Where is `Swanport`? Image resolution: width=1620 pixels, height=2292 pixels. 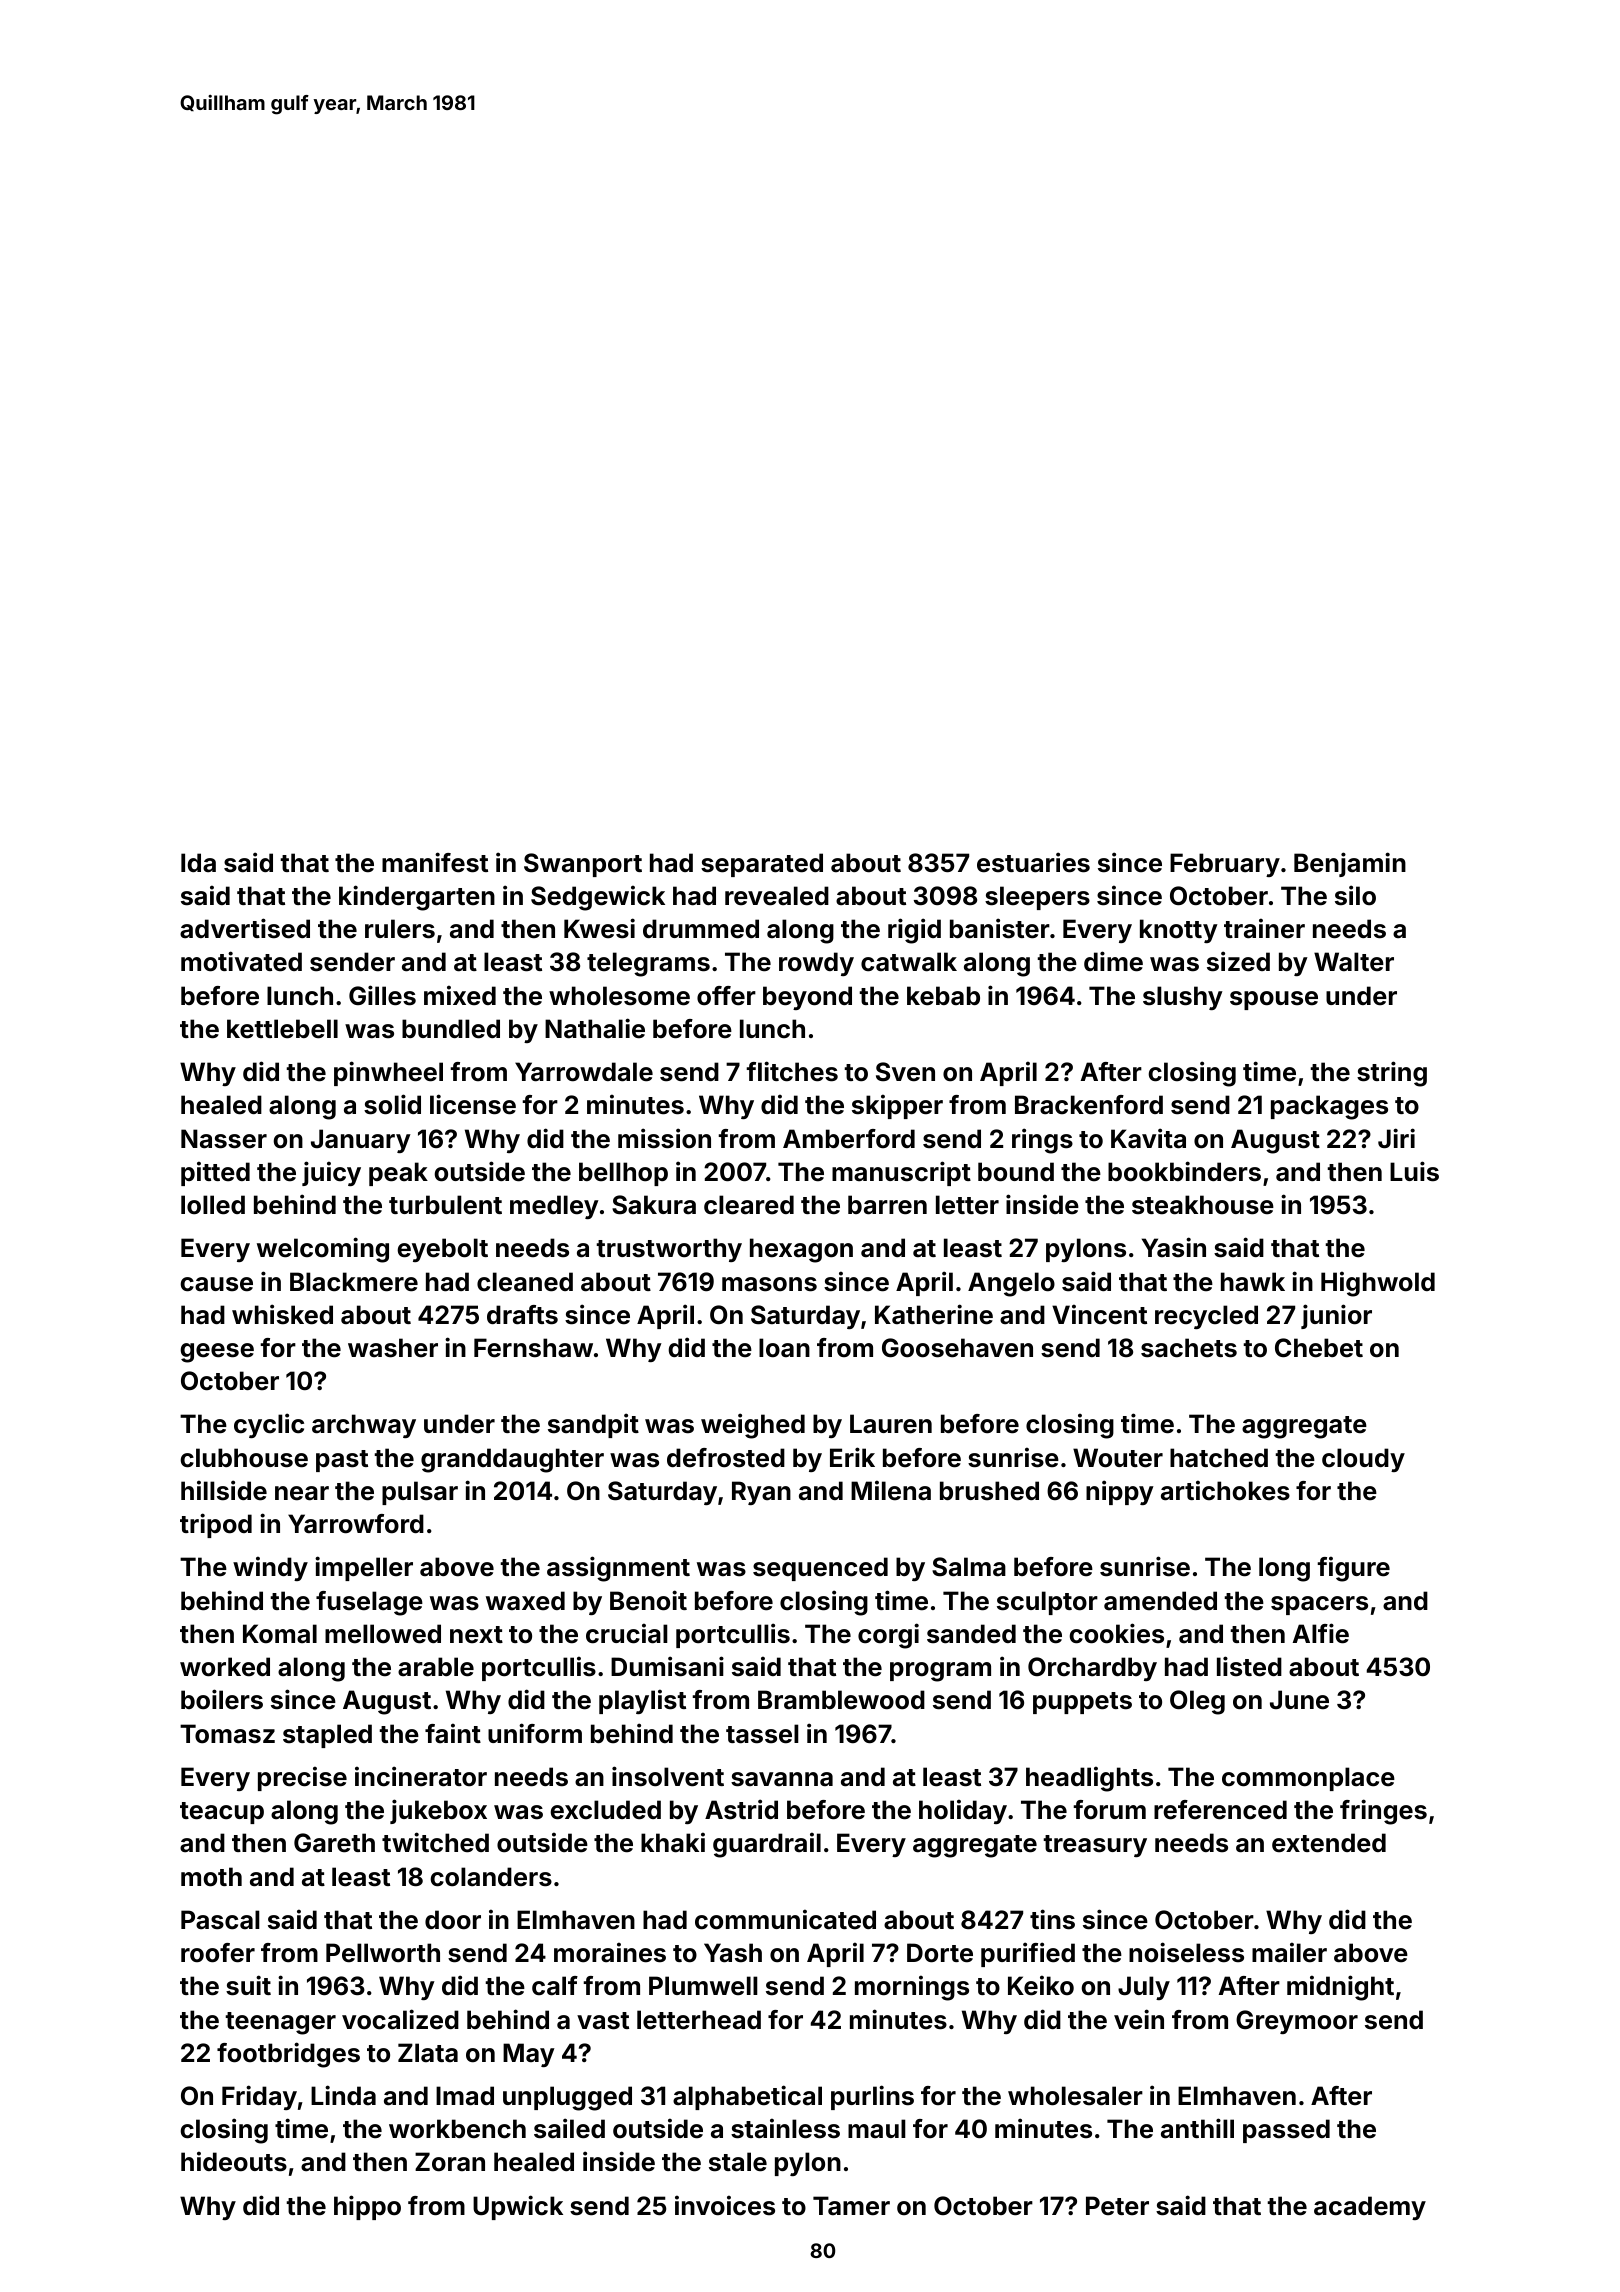 Swanport is located at coordinates (583, 865).
